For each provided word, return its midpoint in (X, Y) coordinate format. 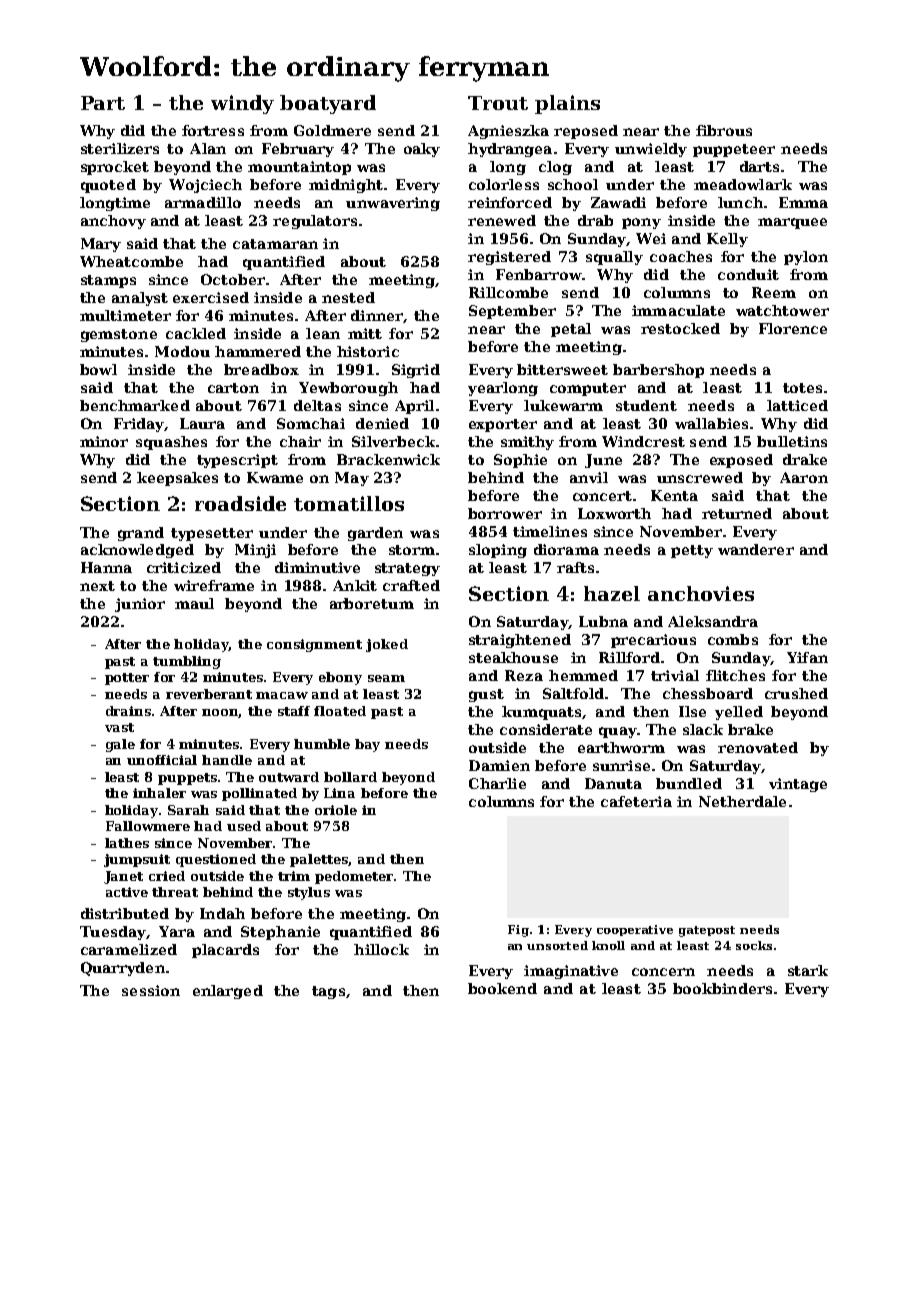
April (414, 407)
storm (412, 550)
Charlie (497, 783)
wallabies (711, 423)
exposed (741, 461)
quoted (108, 186)
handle (227, 760)
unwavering (393, 204)
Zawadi (618, 202)
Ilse (692, 711)
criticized (184, 567)
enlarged (228, 992)
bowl (98, 369)
